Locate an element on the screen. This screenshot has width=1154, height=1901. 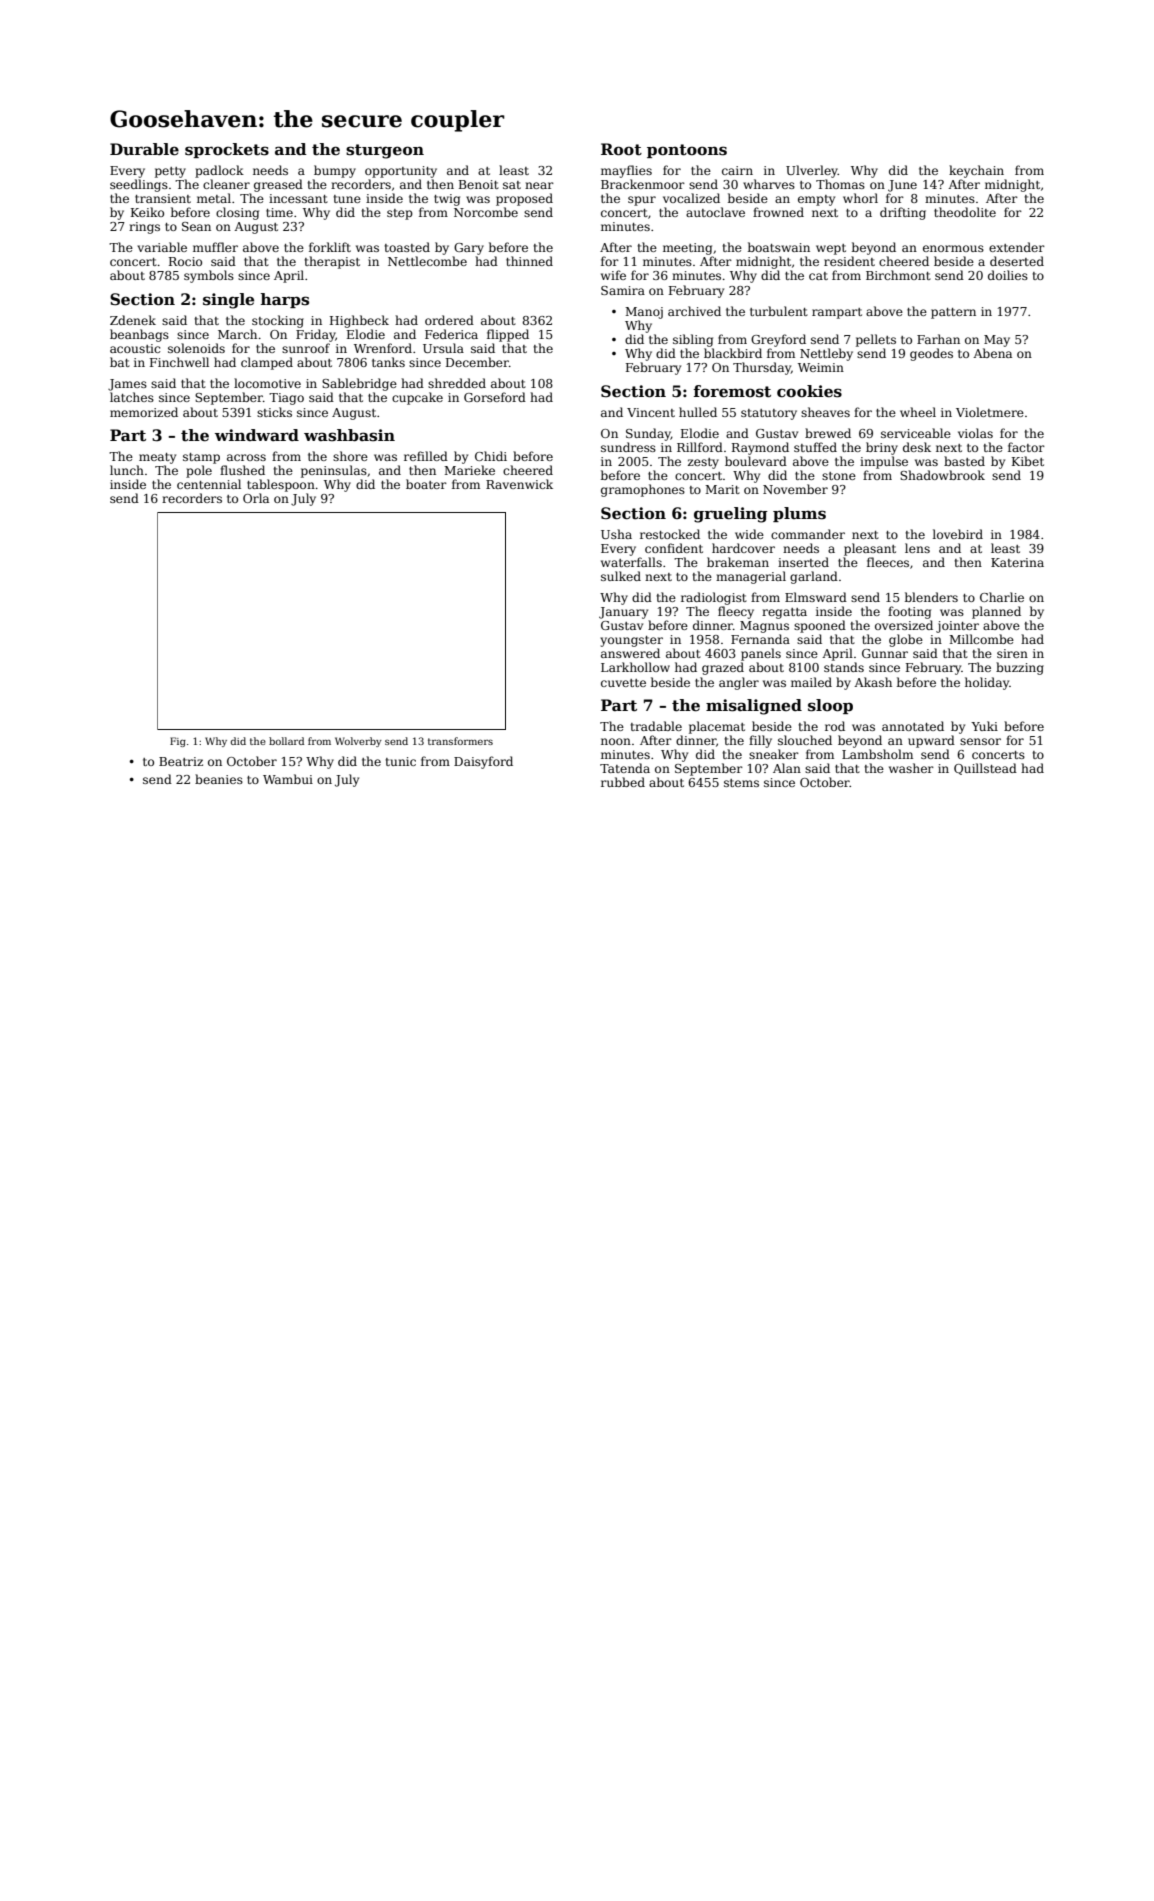
rubbed is located at coordinates (623, 782).
